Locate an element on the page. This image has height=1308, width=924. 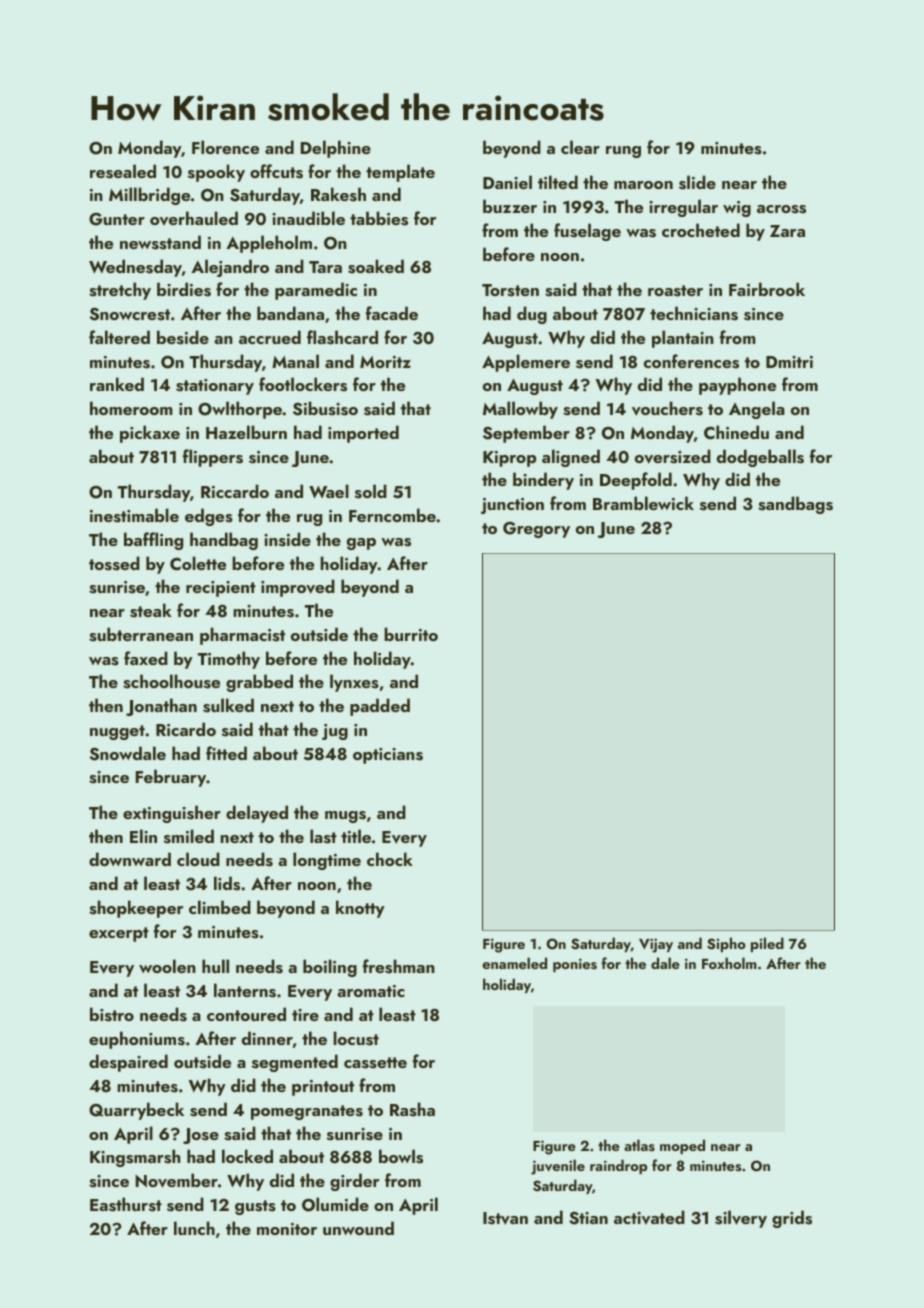
Bramblewick is located at coordinates (643, 503).
